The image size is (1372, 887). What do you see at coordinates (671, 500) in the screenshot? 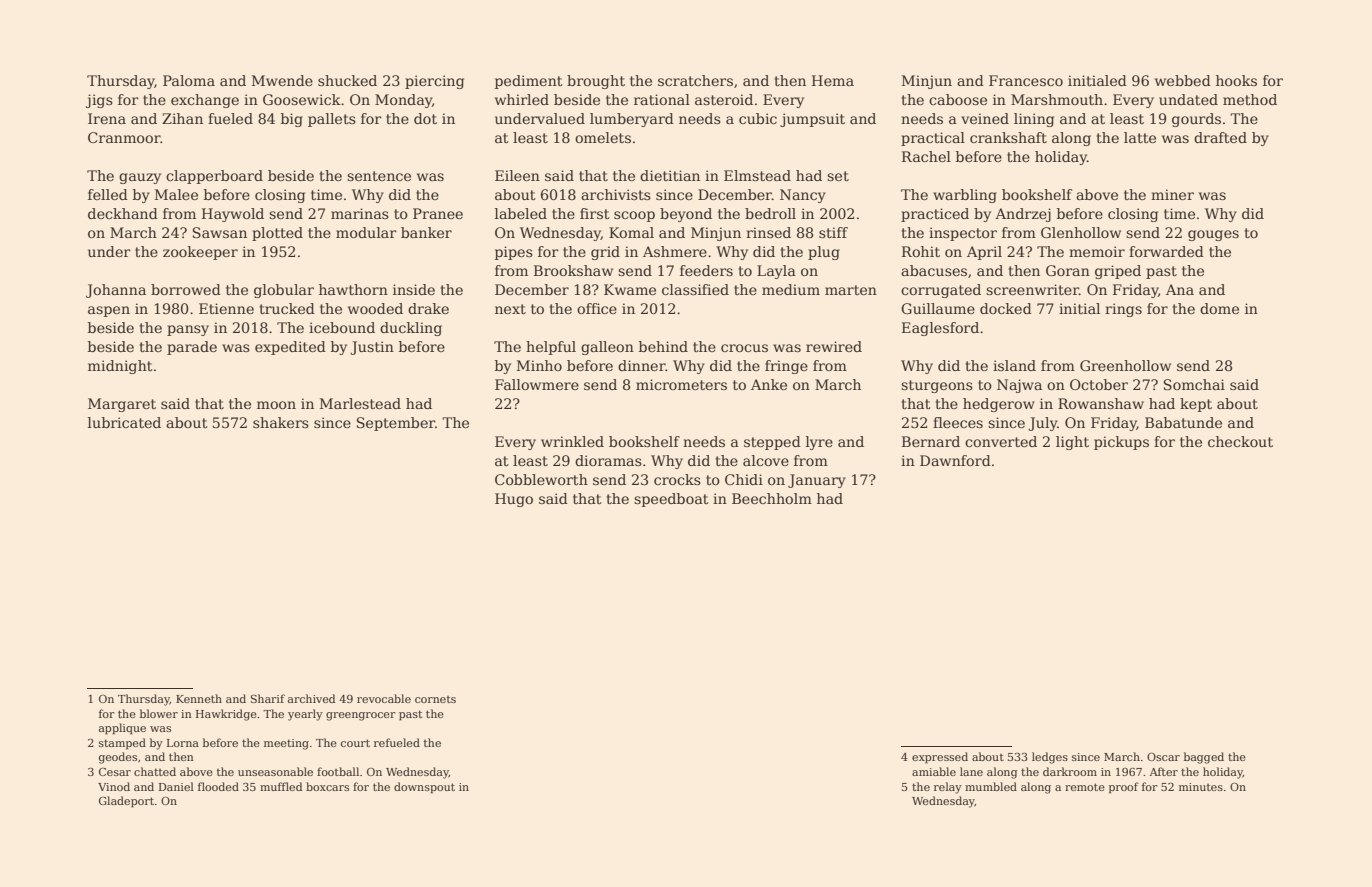
I see `speedboat` at bounding box center [671, 500].
